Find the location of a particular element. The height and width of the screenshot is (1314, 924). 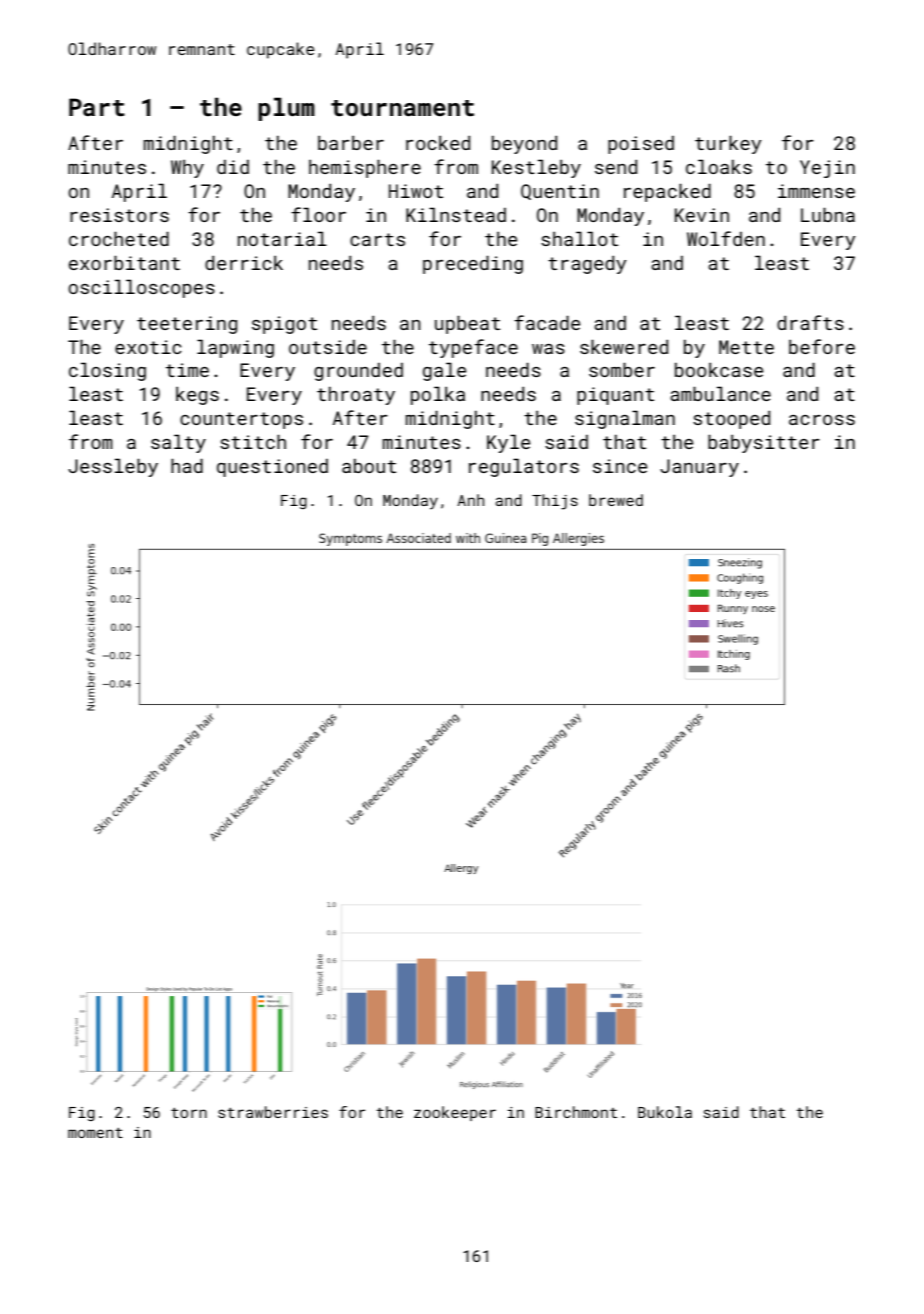

notarial is located at coordinates (282, 238).
